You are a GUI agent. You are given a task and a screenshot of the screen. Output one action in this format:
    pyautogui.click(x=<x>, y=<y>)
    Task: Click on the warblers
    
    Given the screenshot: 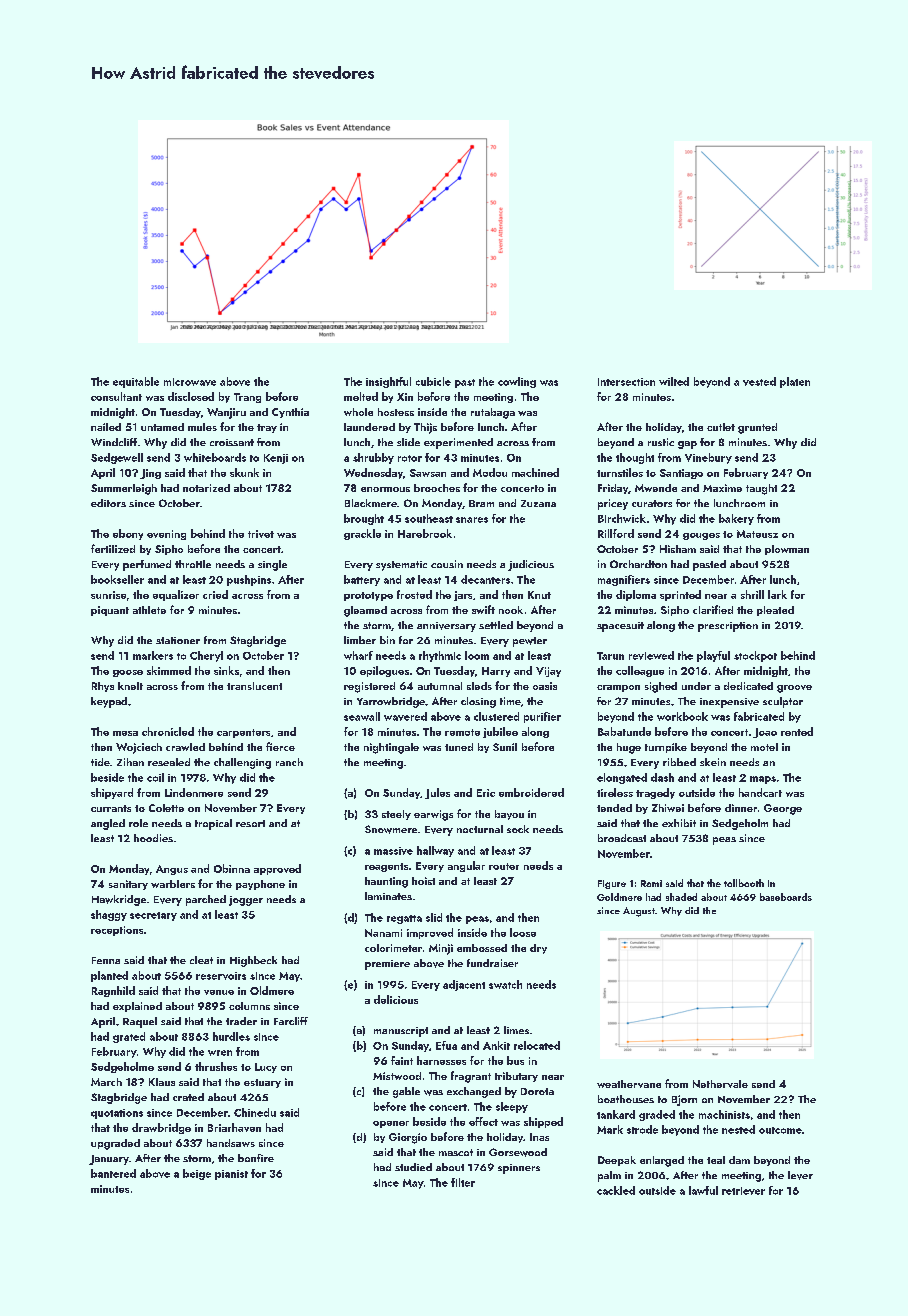 What is the action you would take?
    pyautogui.click(x=173, y=884)
